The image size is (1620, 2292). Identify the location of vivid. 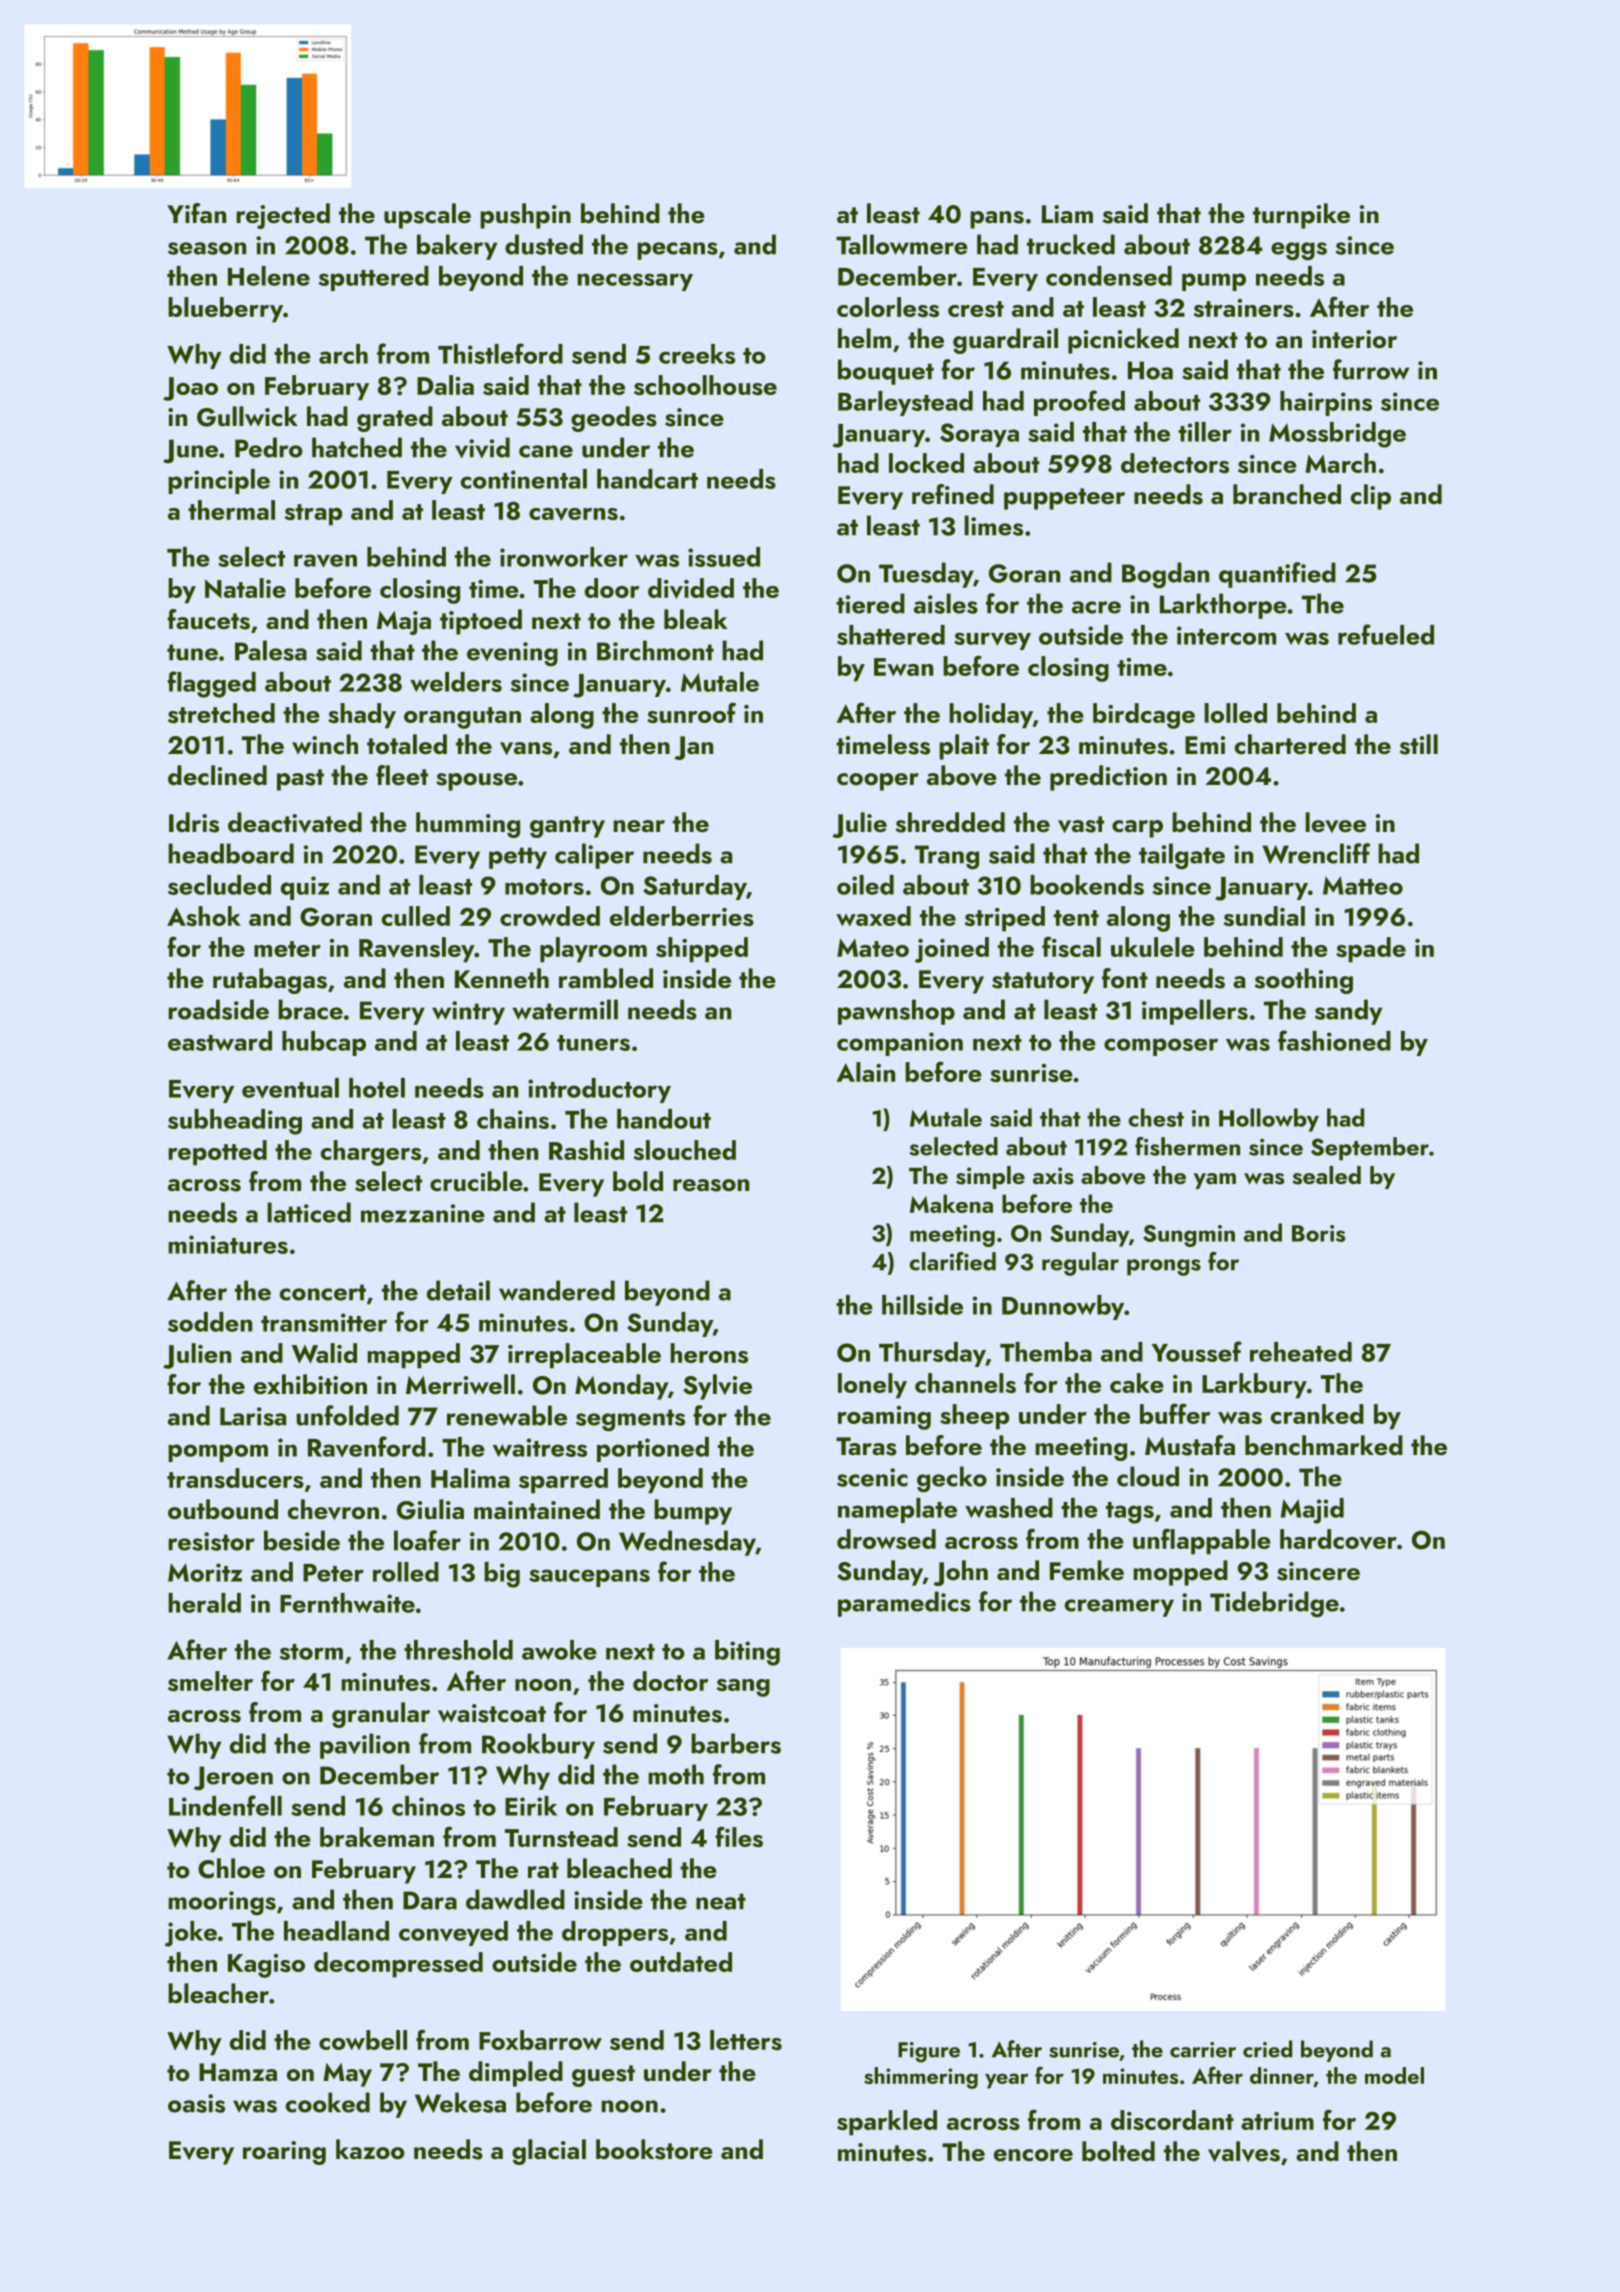
(482, 447).
